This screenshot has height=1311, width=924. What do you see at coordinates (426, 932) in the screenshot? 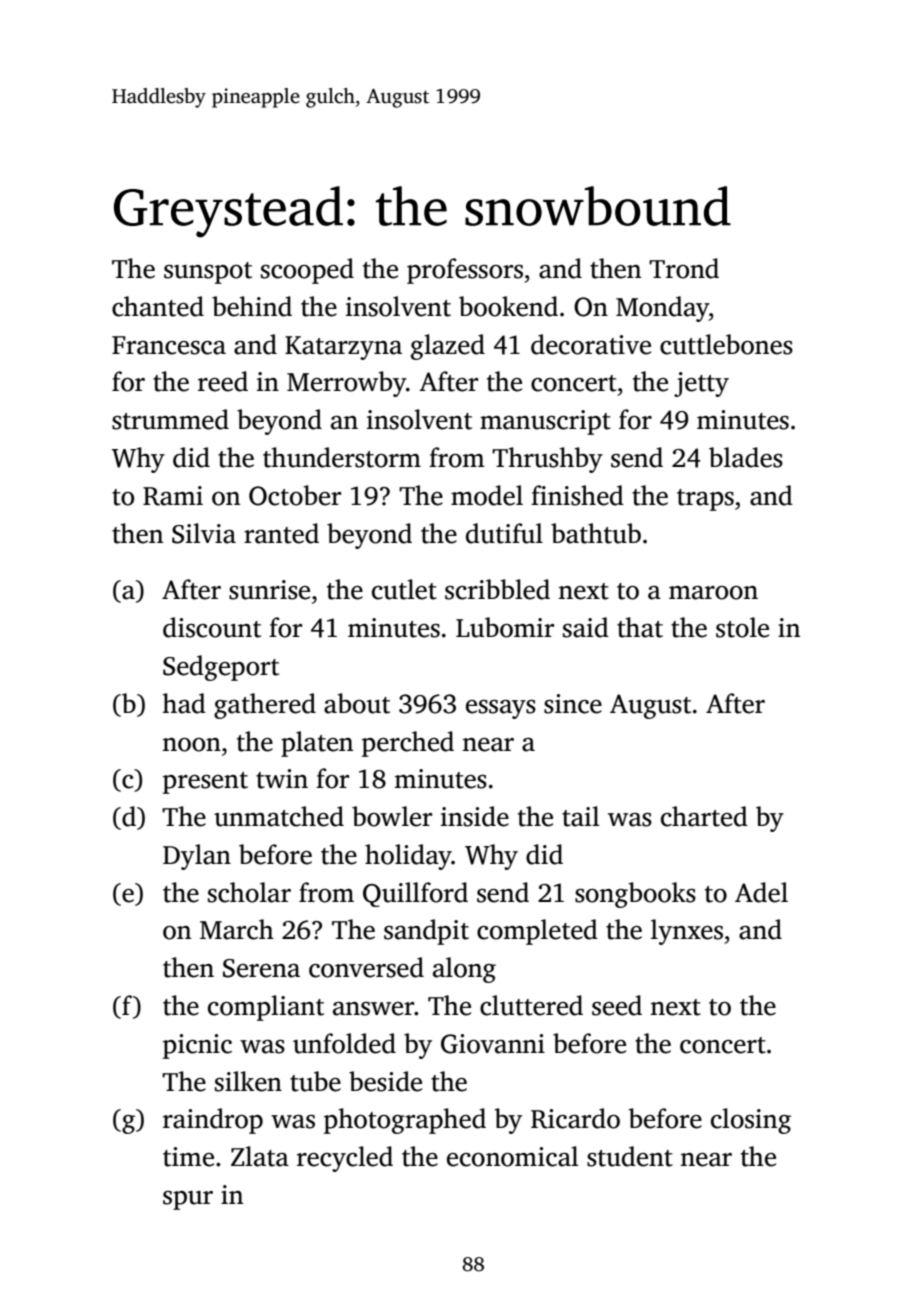
I see `sandpit` at bounding box center [426, 932].
